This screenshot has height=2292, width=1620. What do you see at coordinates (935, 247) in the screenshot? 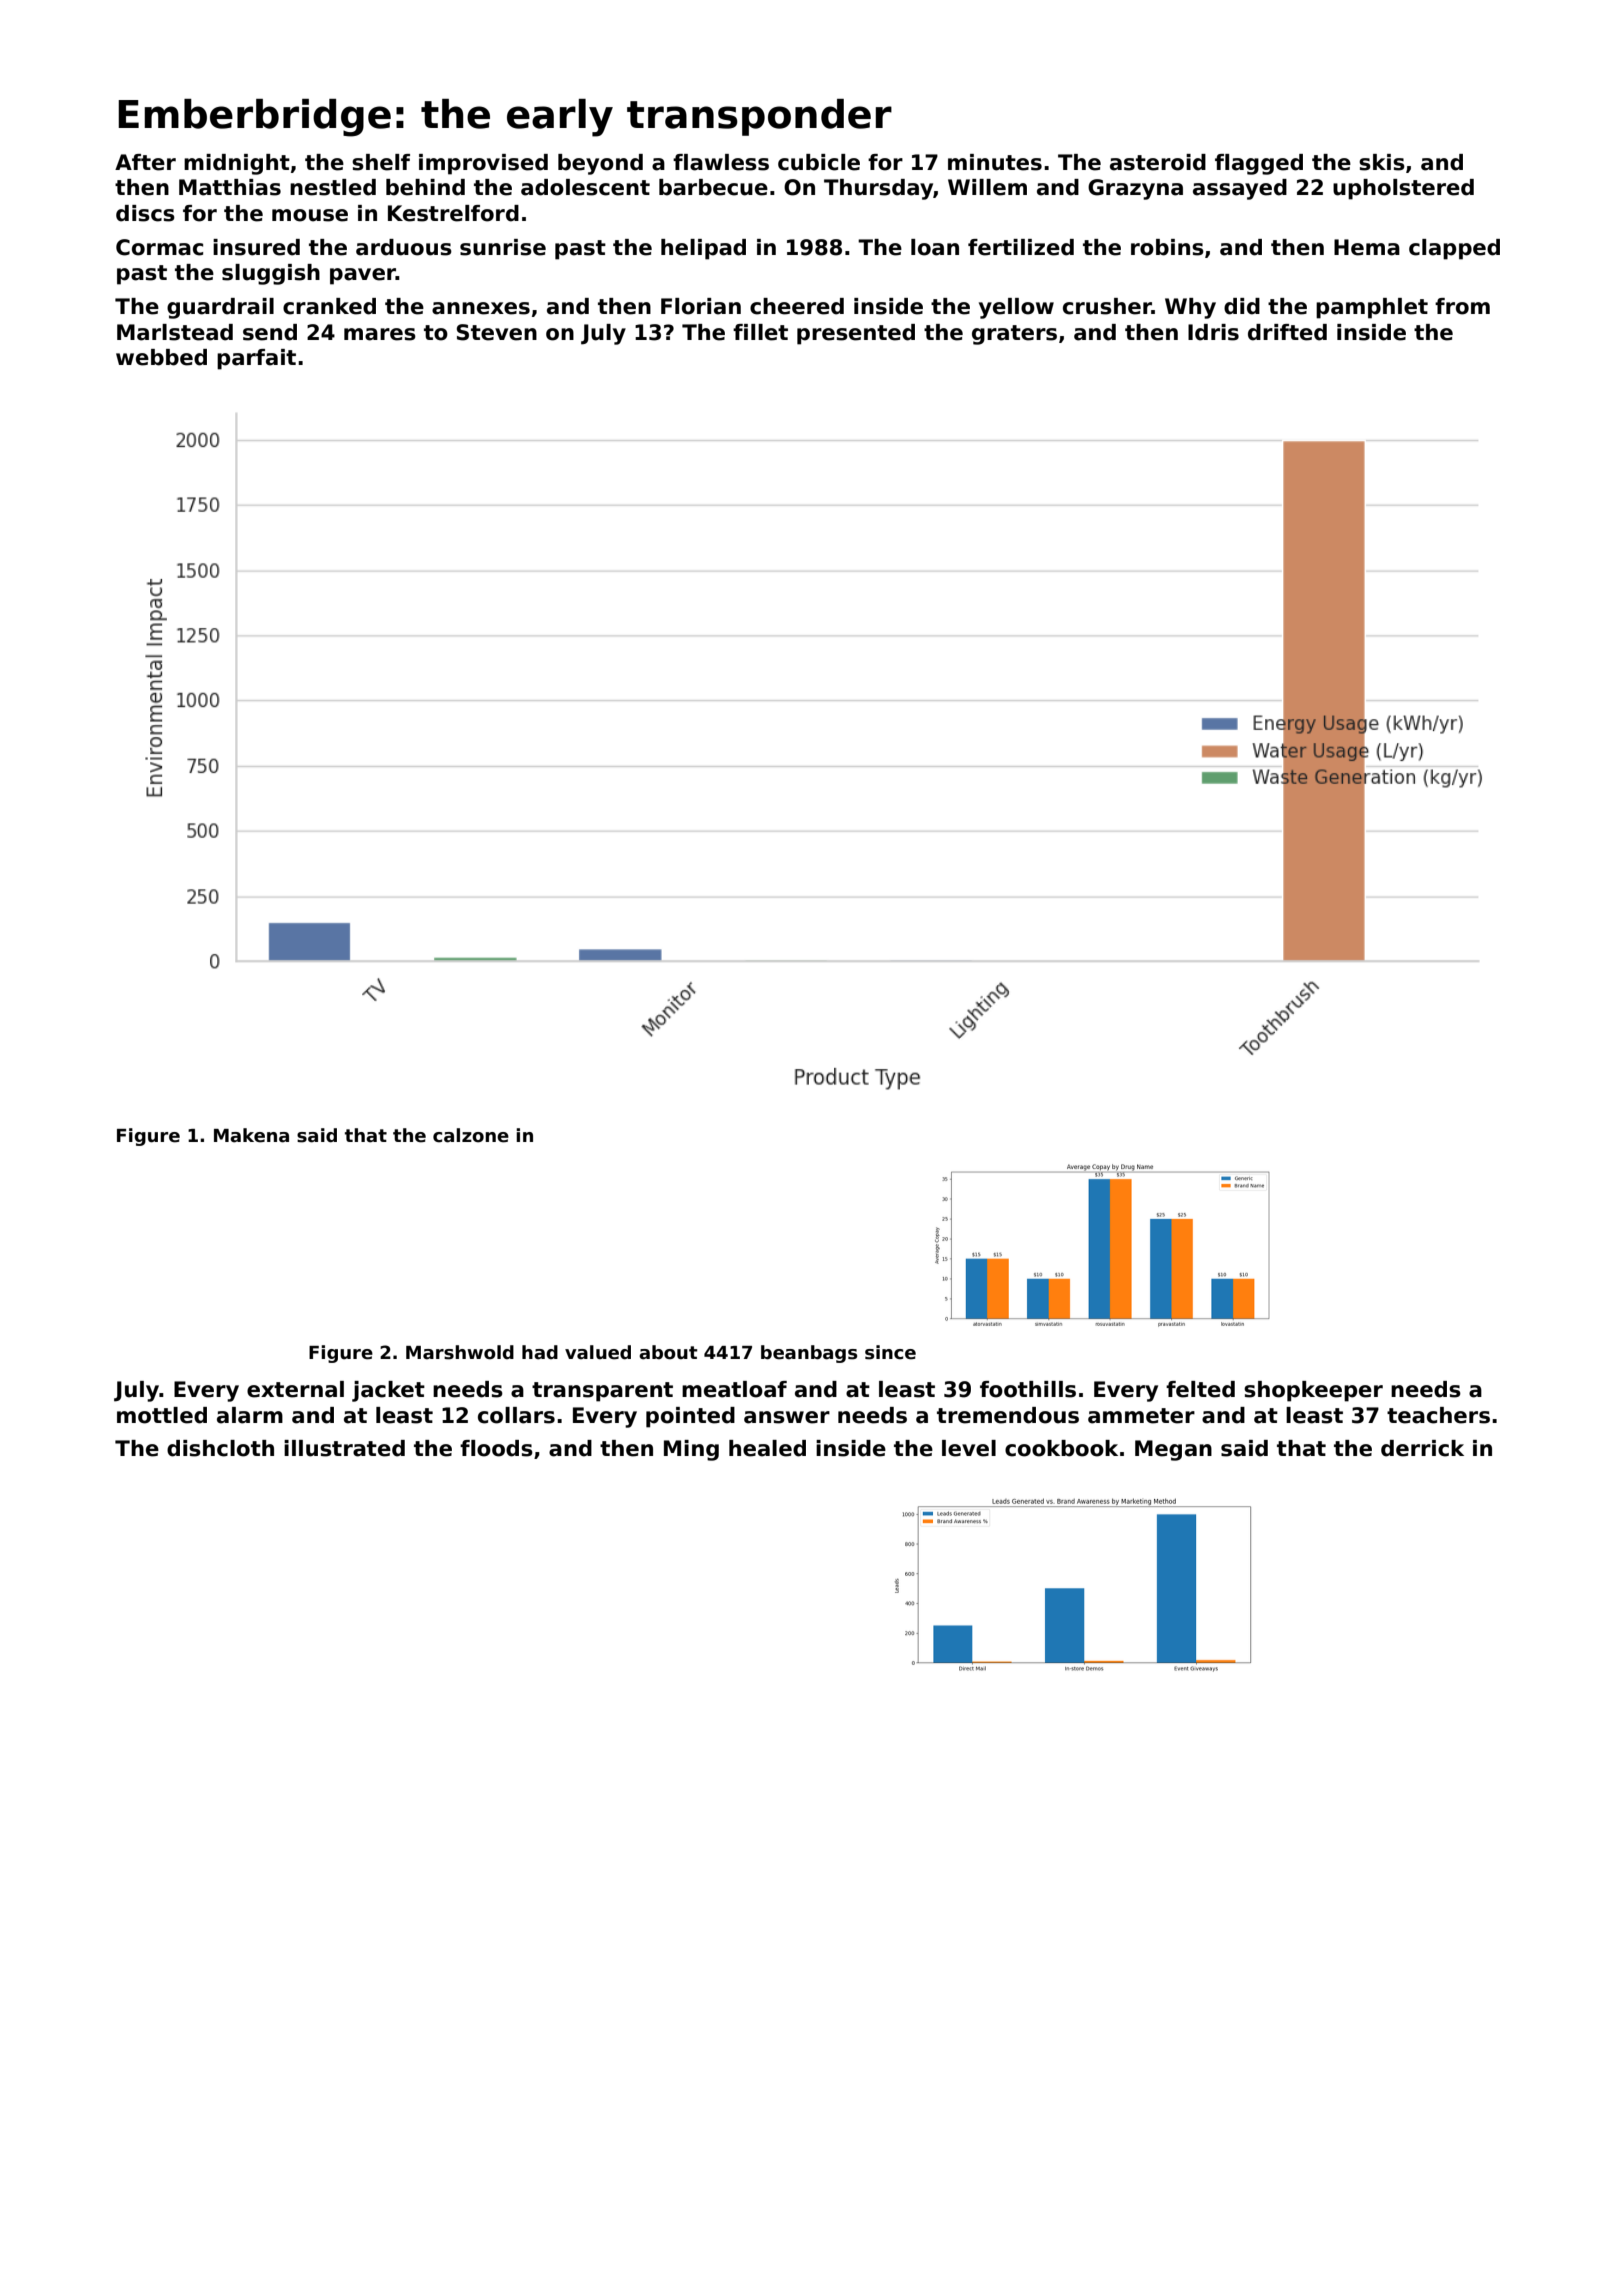
I see `loan` at bounding box center [935, 247].
